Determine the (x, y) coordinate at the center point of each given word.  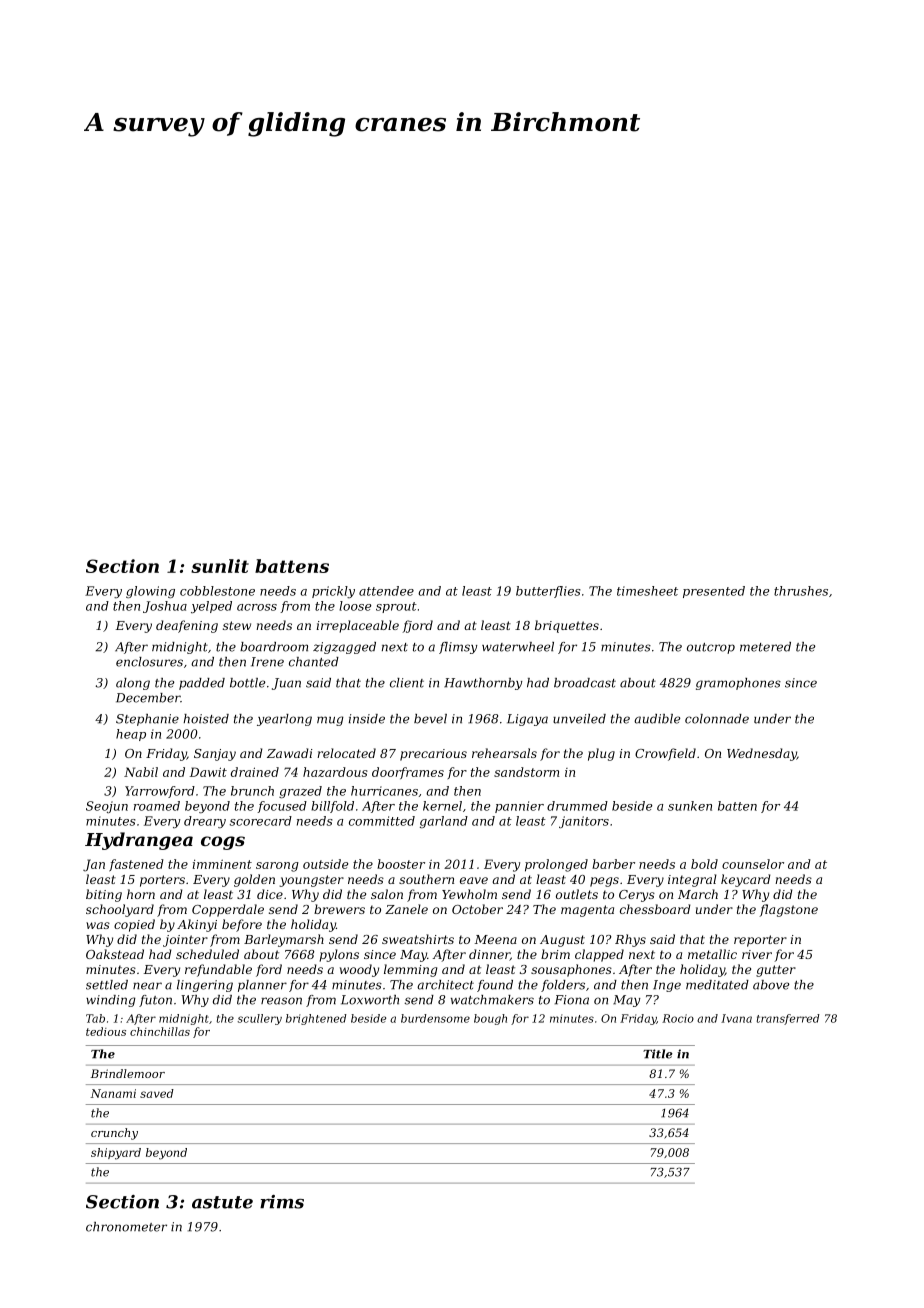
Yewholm (469, 894)
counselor (753, 864)
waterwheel (518, 647)
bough (490, 1019)
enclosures (149, 662)
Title (658, 1054)
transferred (788, 1019)
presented (714, 592)
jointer (185, 941)
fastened (136, 865)
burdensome (435, 1018)
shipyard (116, 1154)
